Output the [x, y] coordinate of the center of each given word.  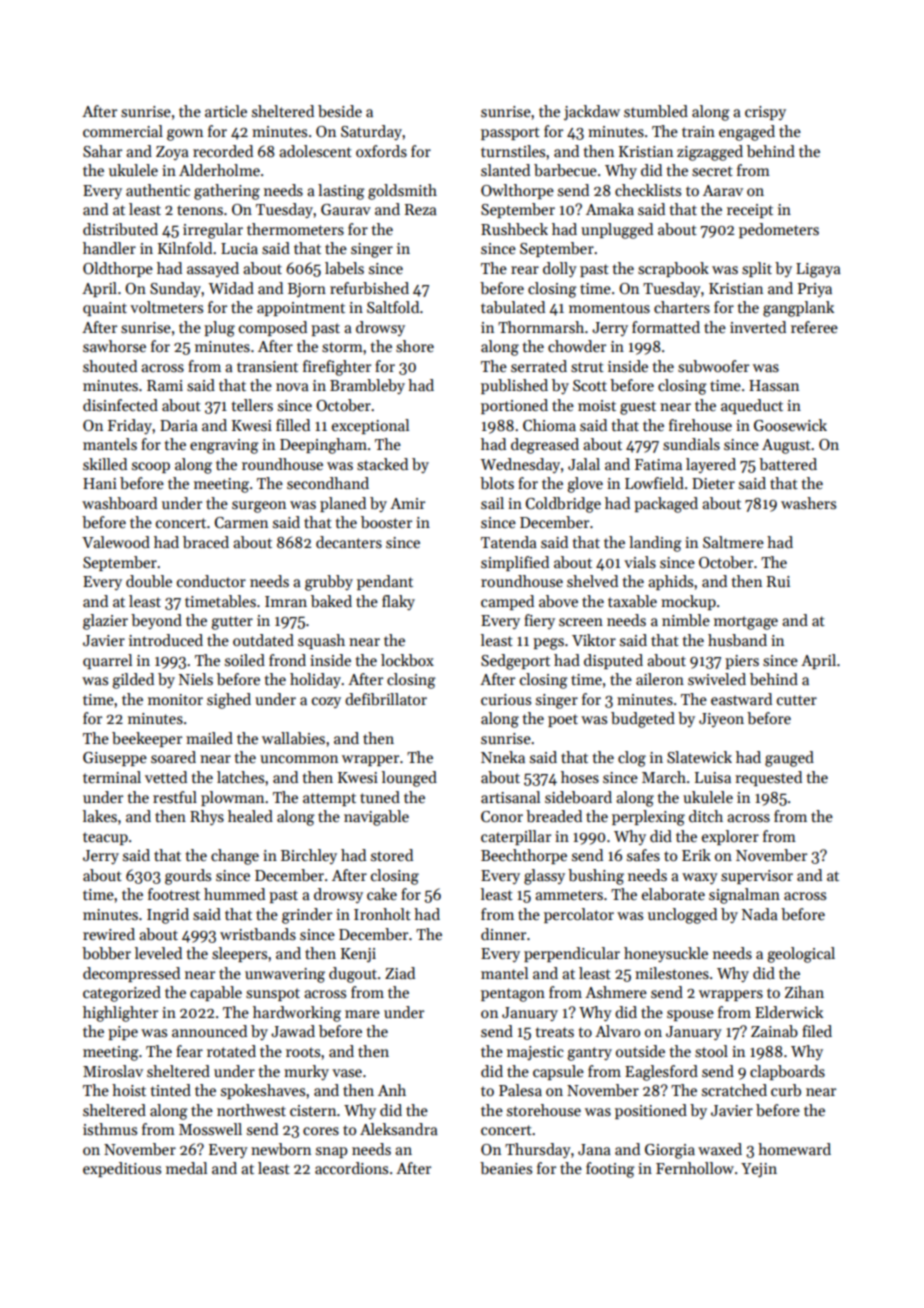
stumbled [656, 111]
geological [801, 955]
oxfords [381, 151]
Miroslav [113, 1071]
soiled [245, 660]
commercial [123, 131]
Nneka [503, 757]
